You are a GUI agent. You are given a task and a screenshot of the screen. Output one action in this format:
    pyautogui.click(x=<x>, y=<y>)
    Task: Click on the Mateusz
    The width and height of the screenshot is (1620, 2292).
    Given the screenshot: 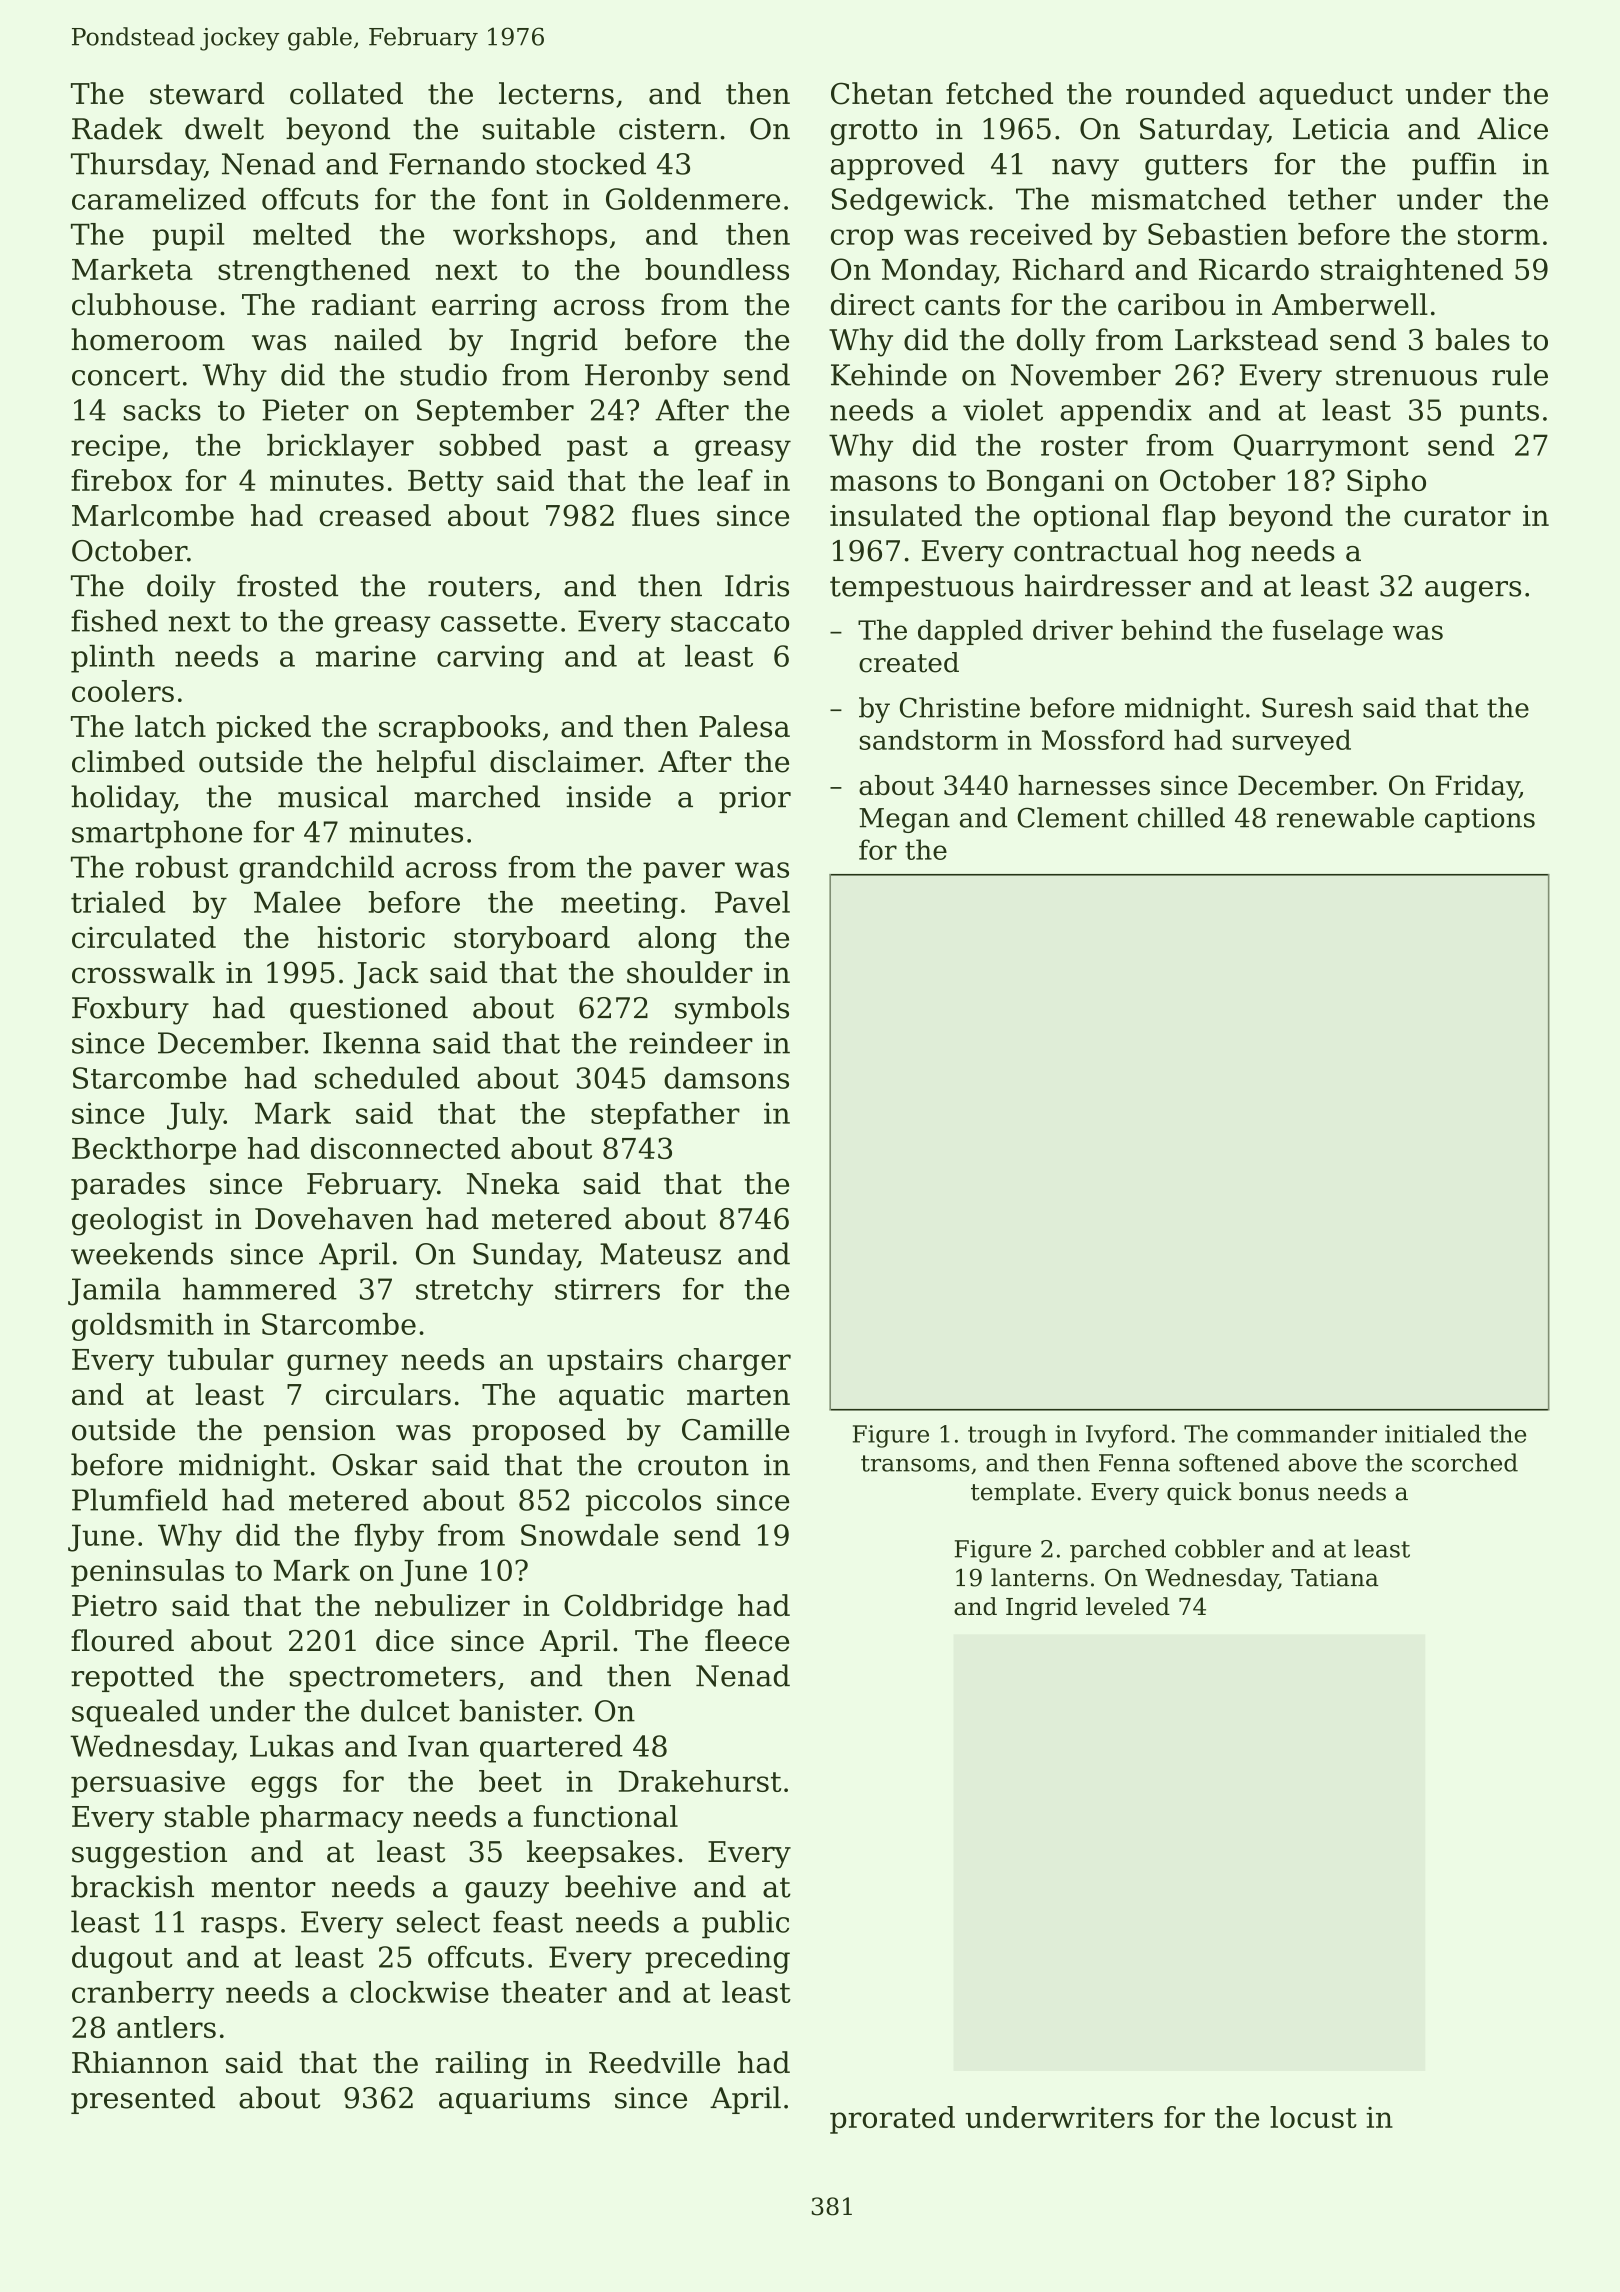 What is the action you would take?
    pyautogui.click(x=660, y=1254)
